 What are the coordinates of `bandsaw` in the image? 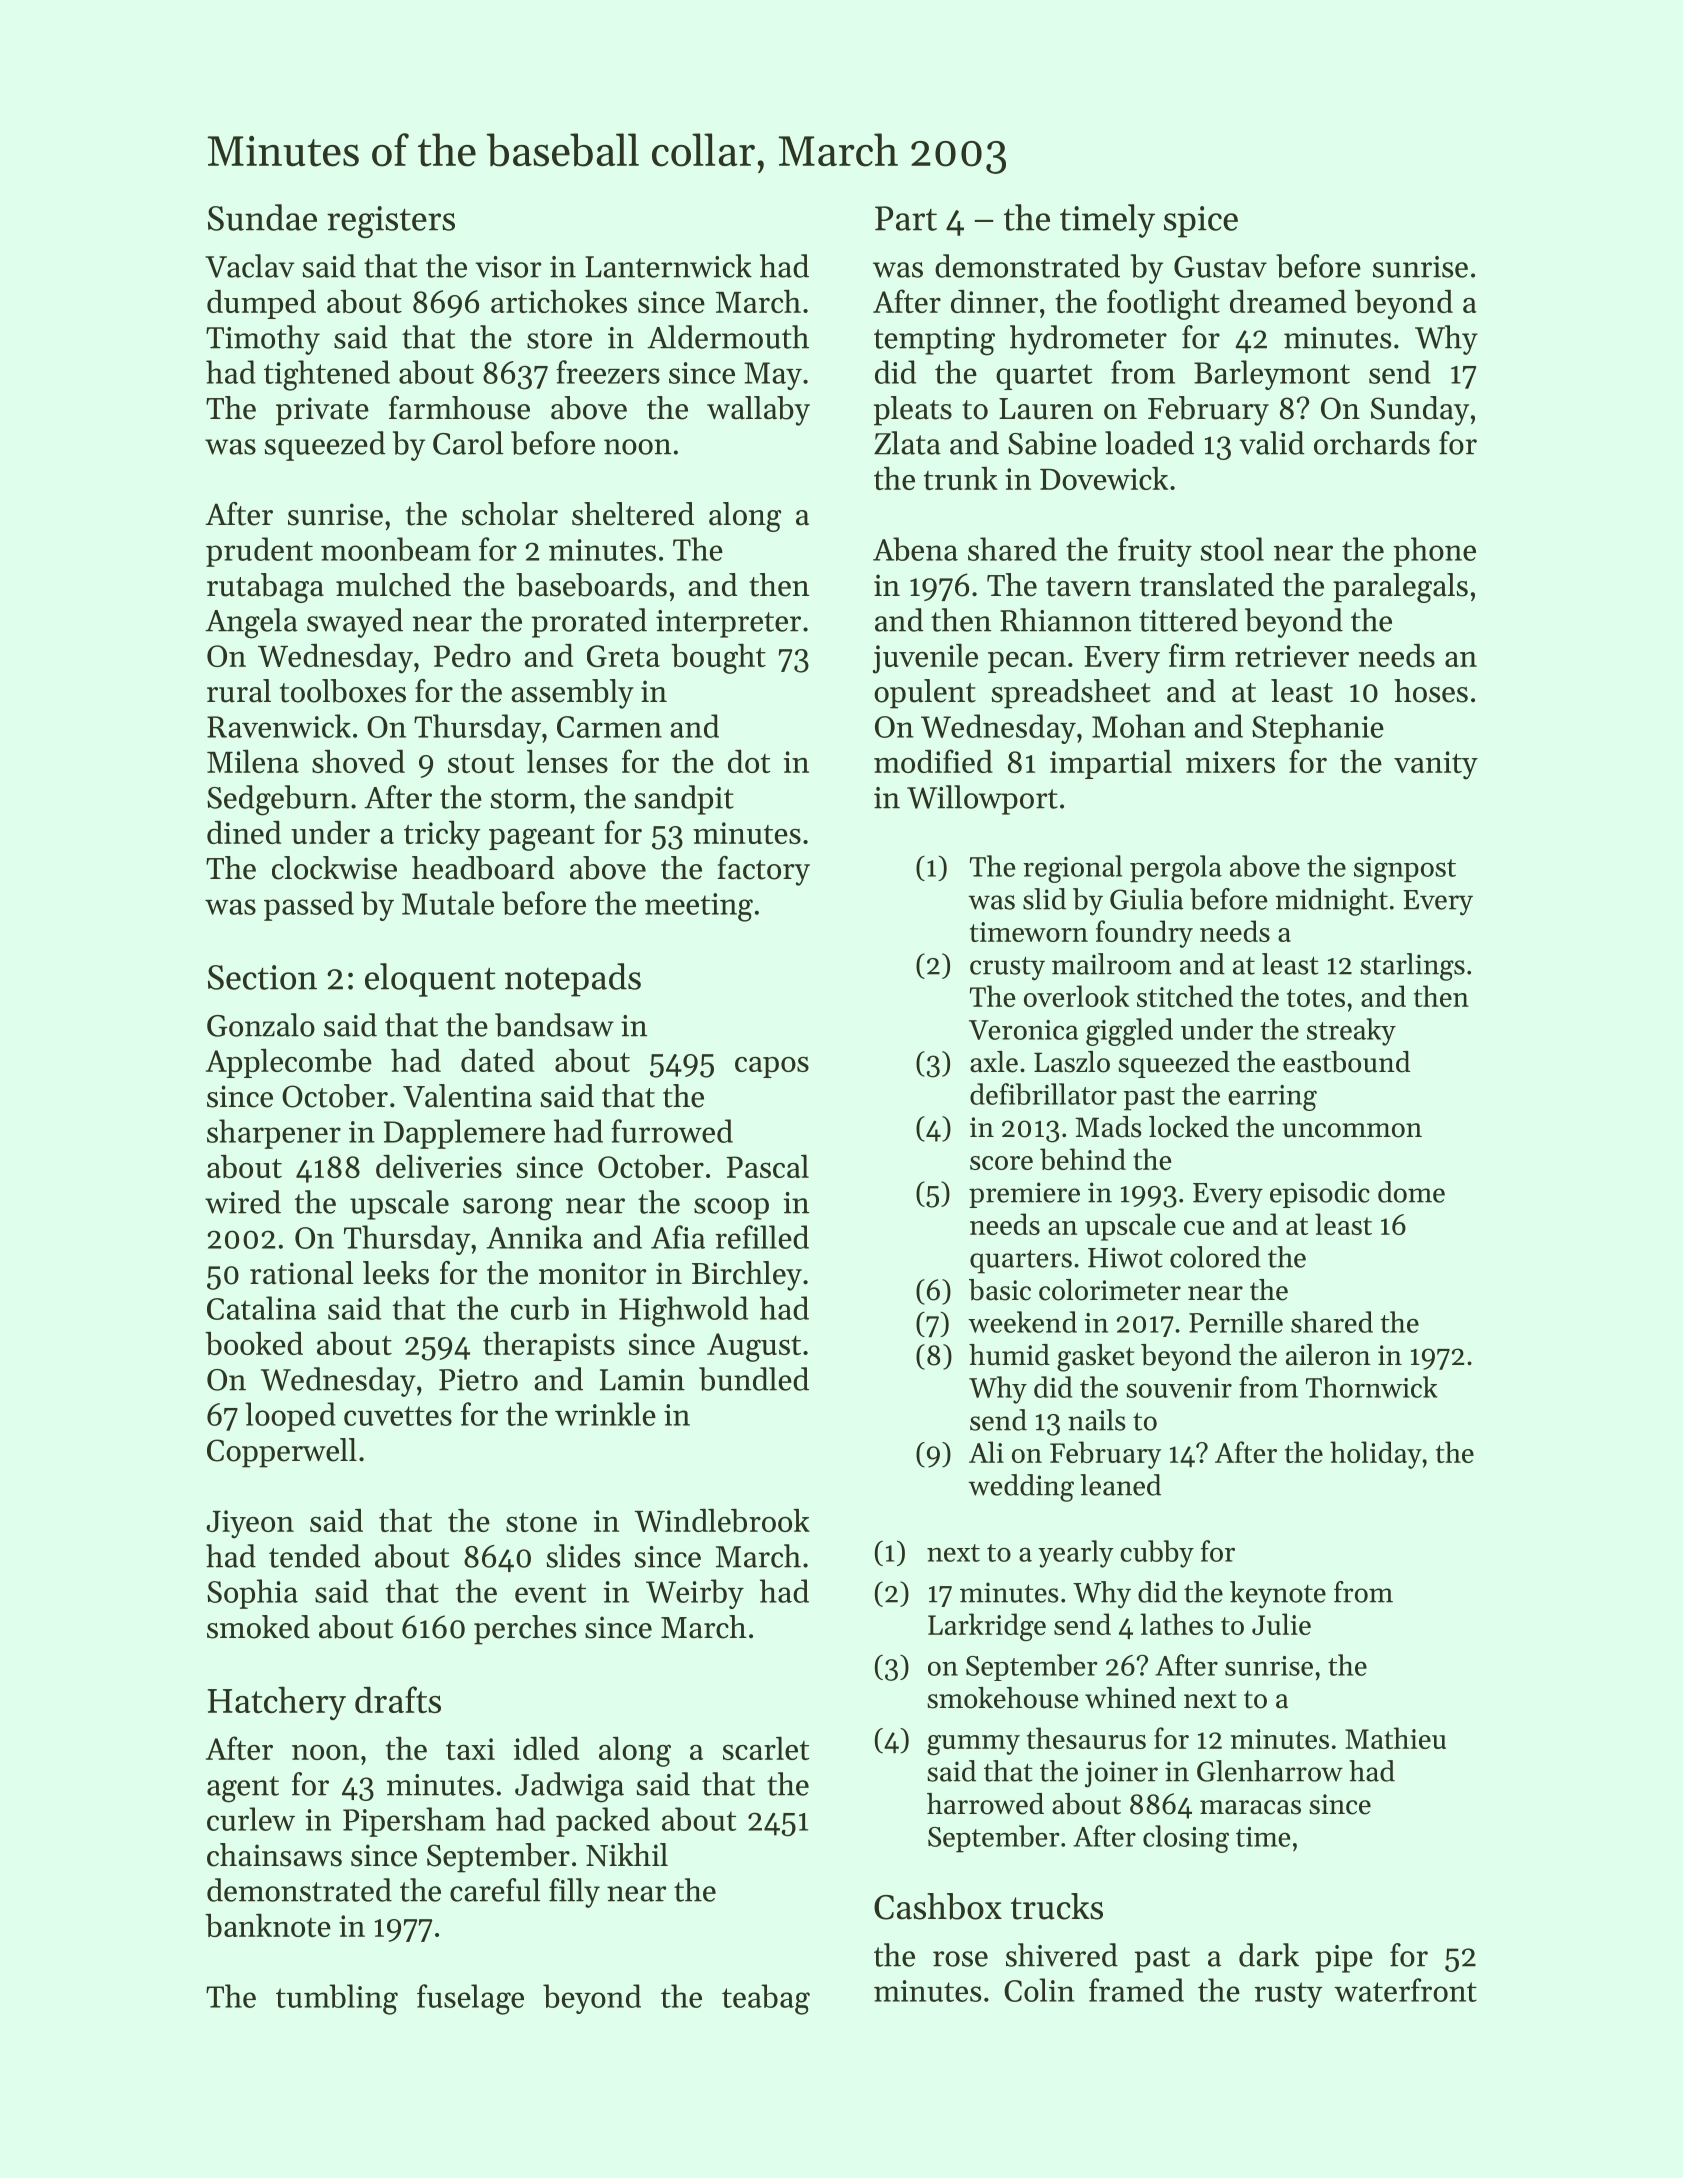 It's located at (554, 1025).
